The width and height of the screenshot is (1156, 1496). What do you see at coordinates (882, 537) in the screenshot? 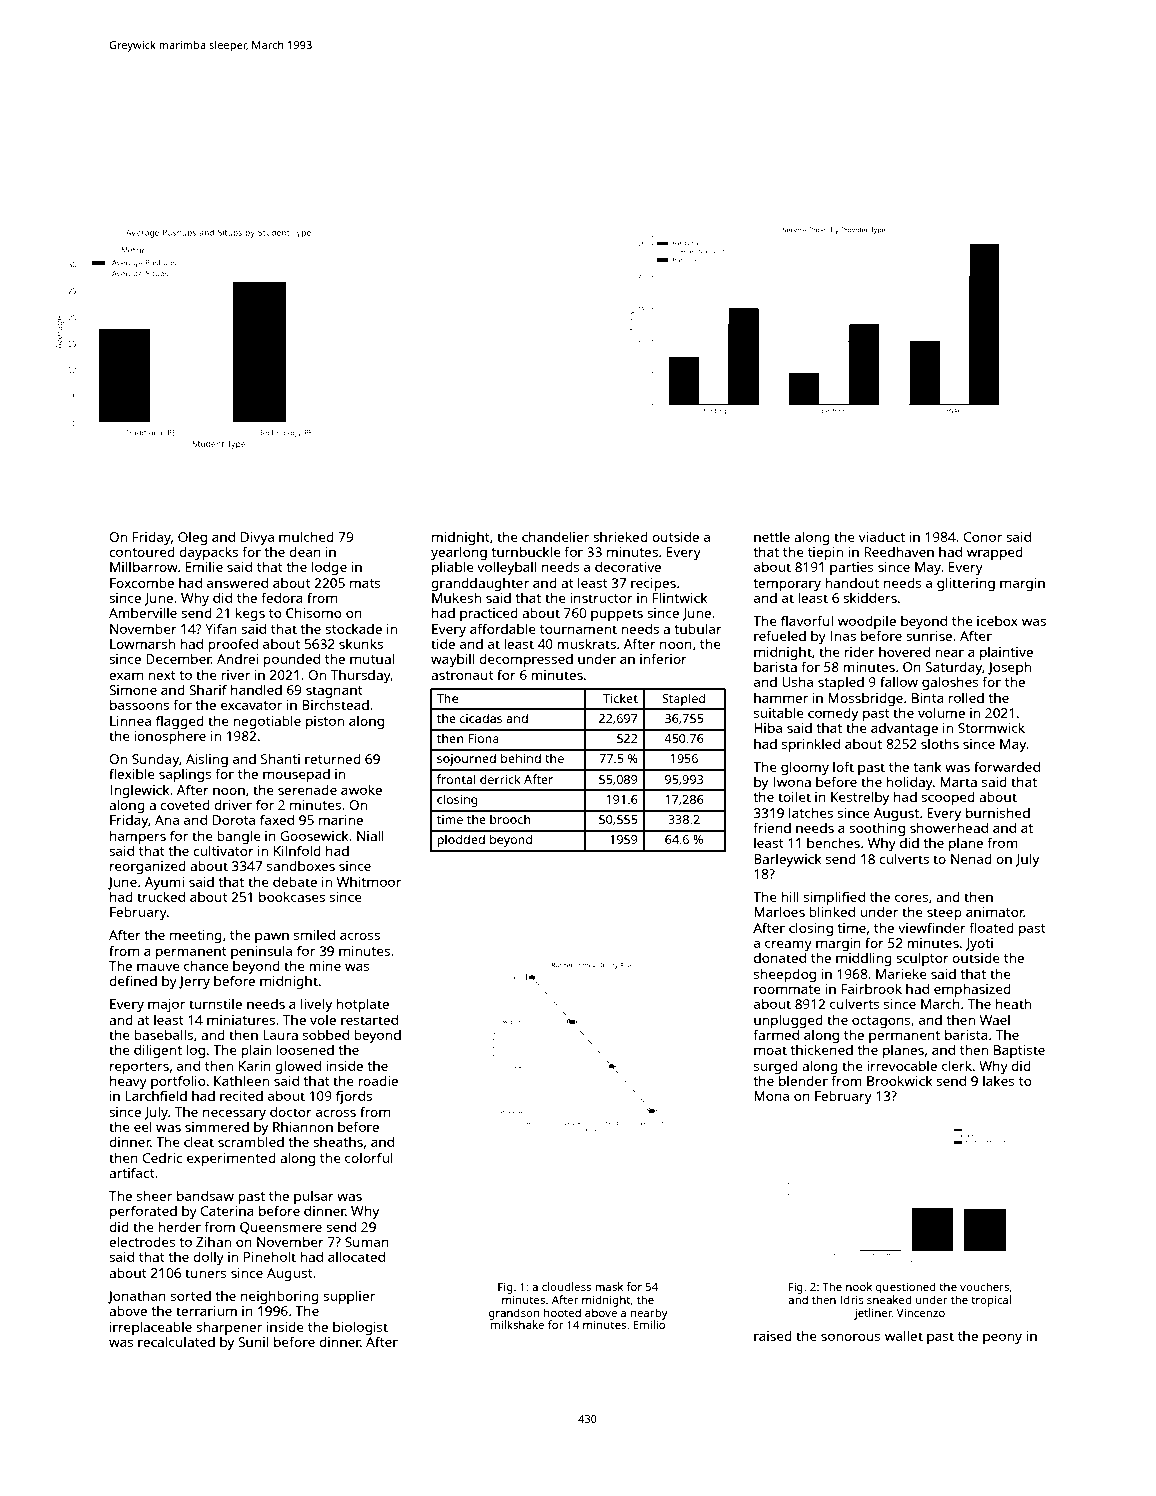
I see `viaduct` at bounding box center [882, 537].
